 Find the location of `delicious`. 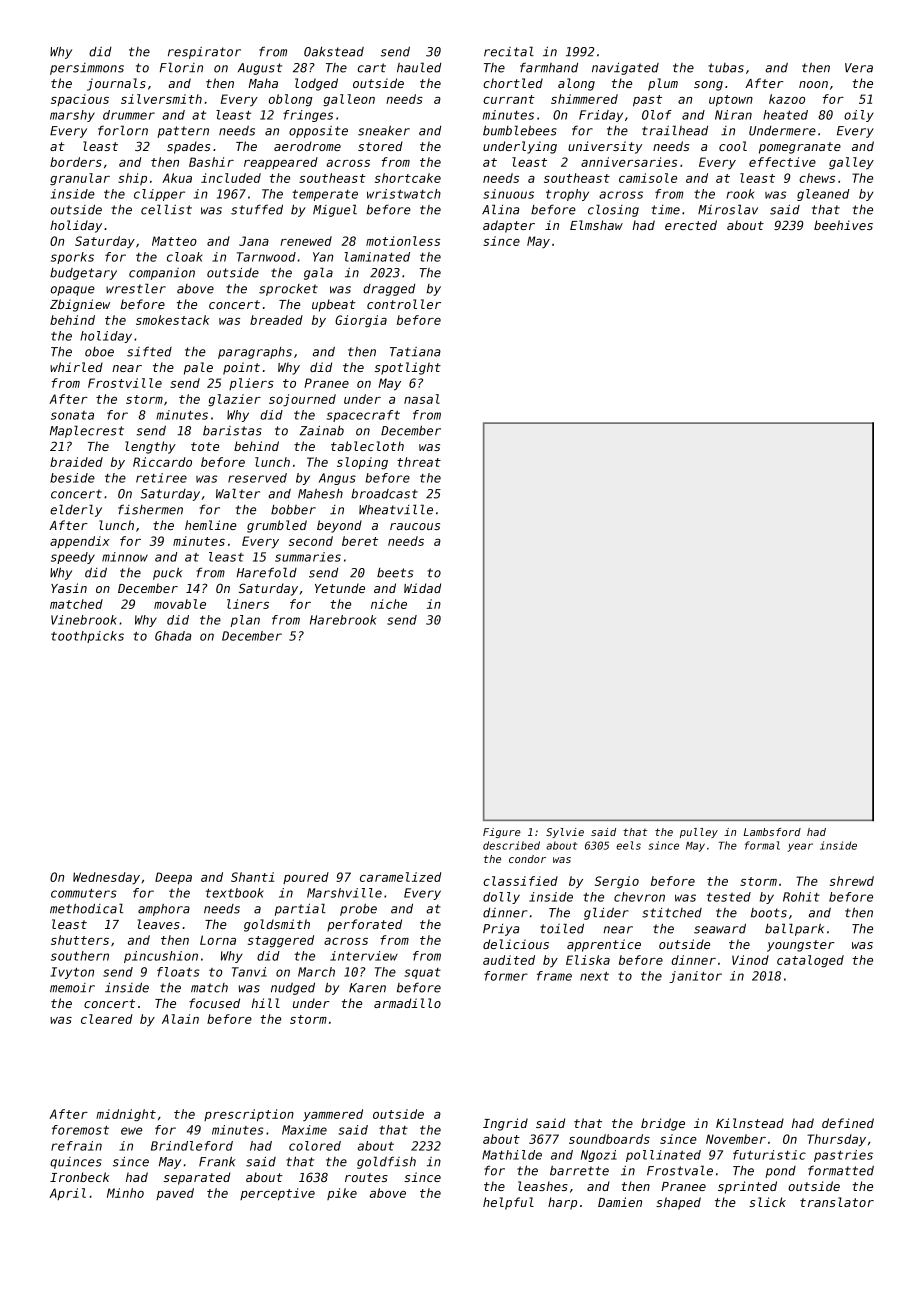

delicious is located at coordinates (516, 944).
